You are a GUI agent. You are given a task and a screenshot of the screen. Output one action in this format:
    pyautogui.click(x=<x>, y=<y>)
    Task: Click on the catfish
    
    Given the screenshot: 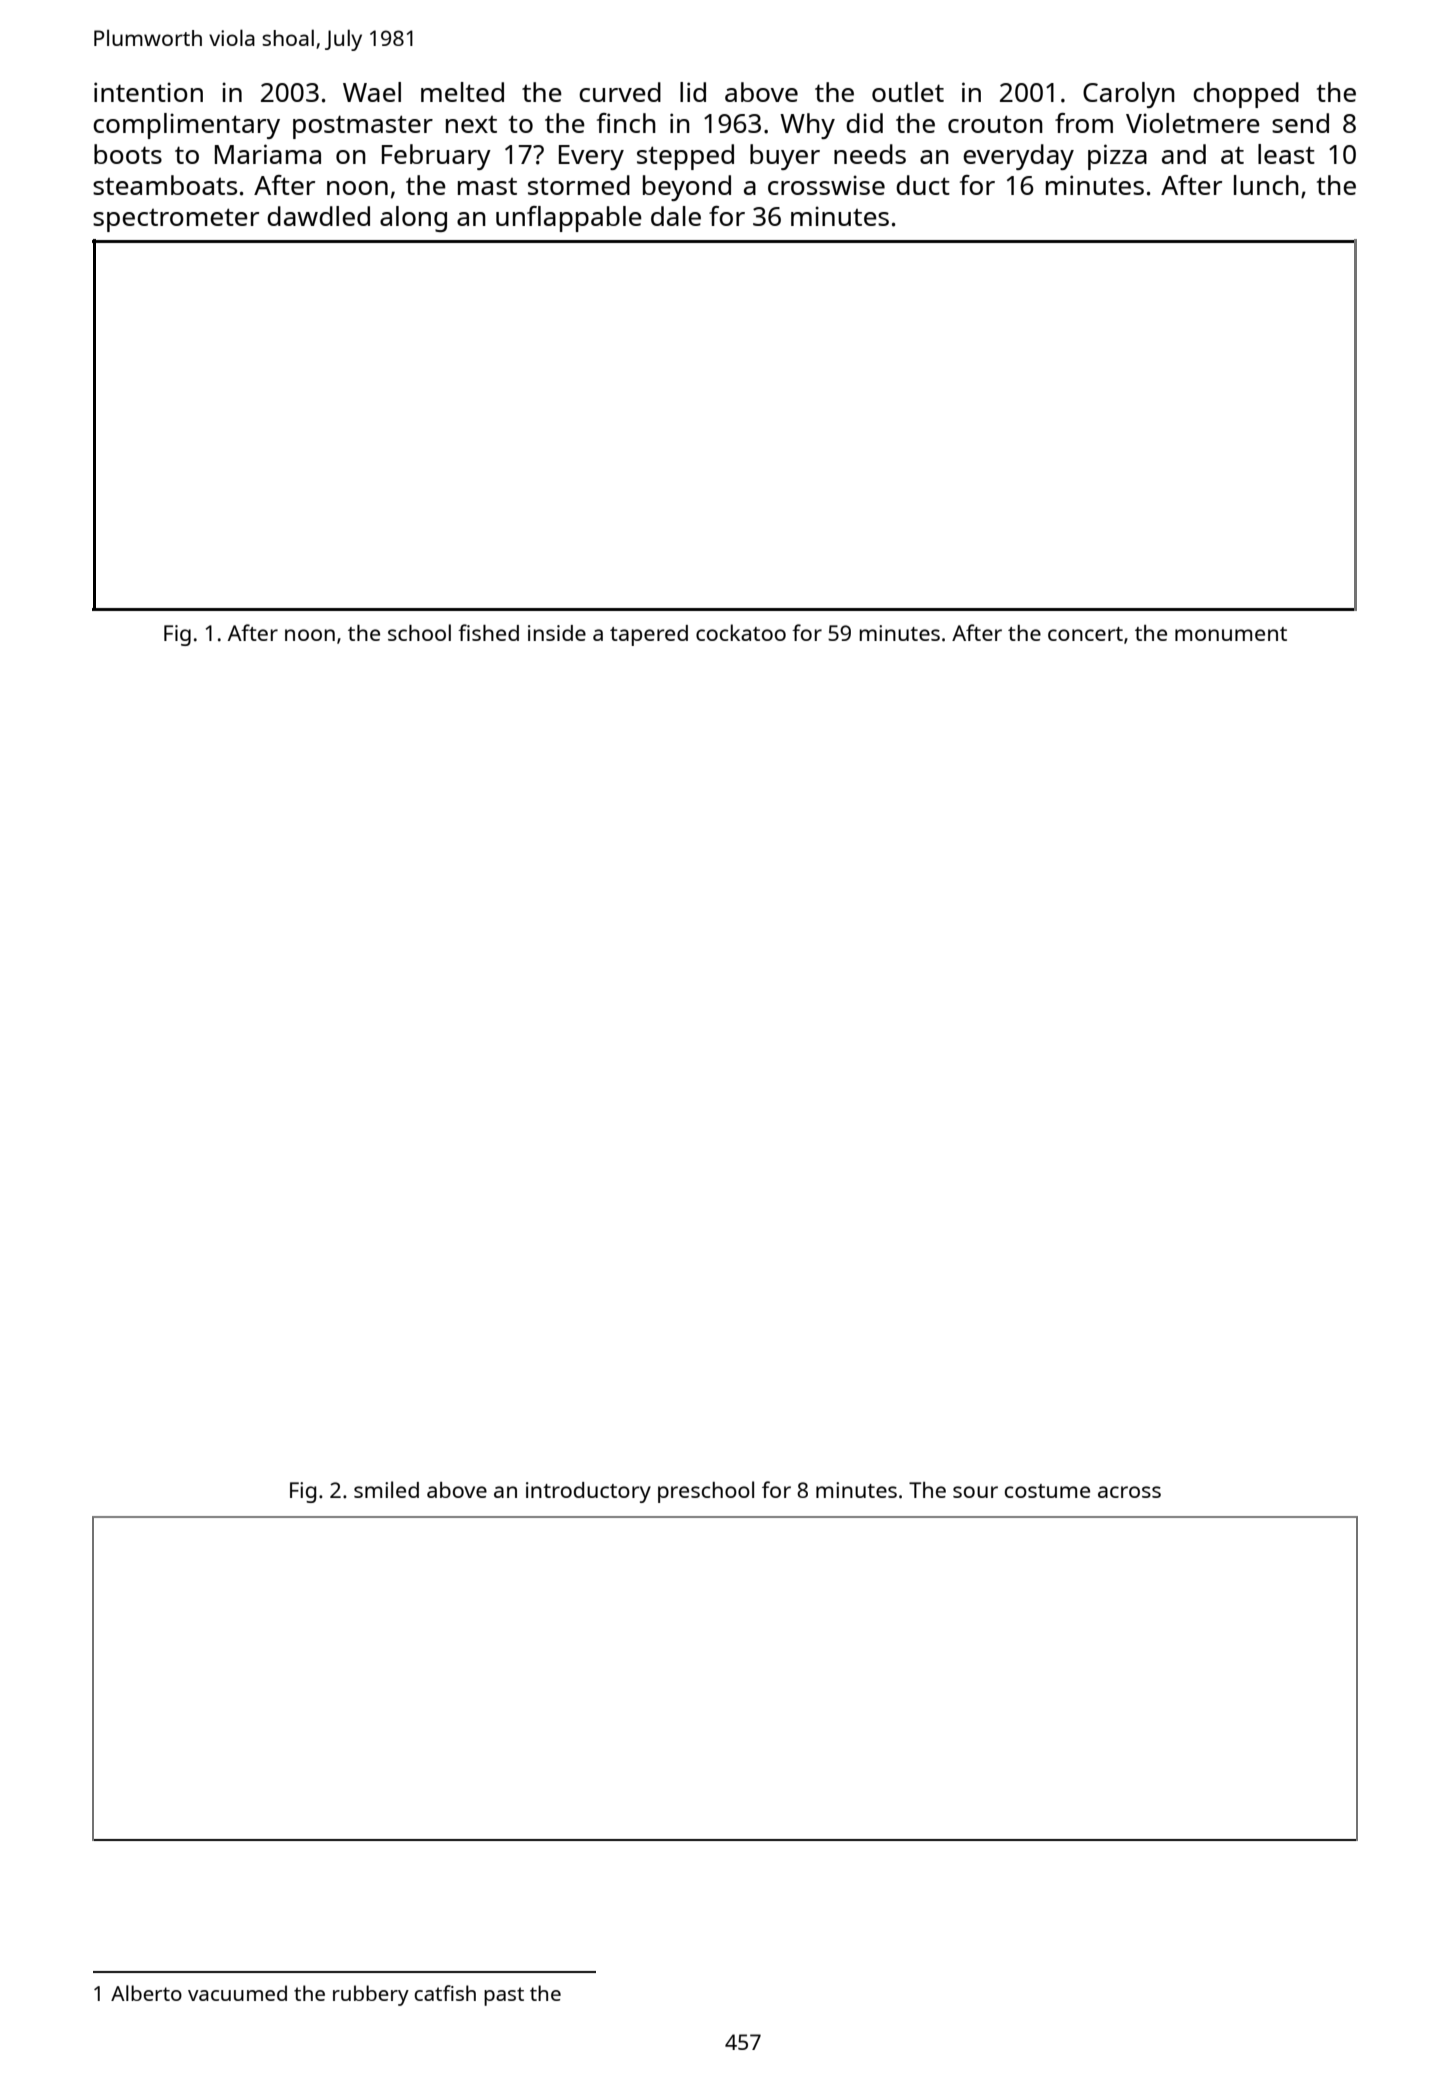 What is the action you would take?
    pyautogui.click(x=445, y=1993)
